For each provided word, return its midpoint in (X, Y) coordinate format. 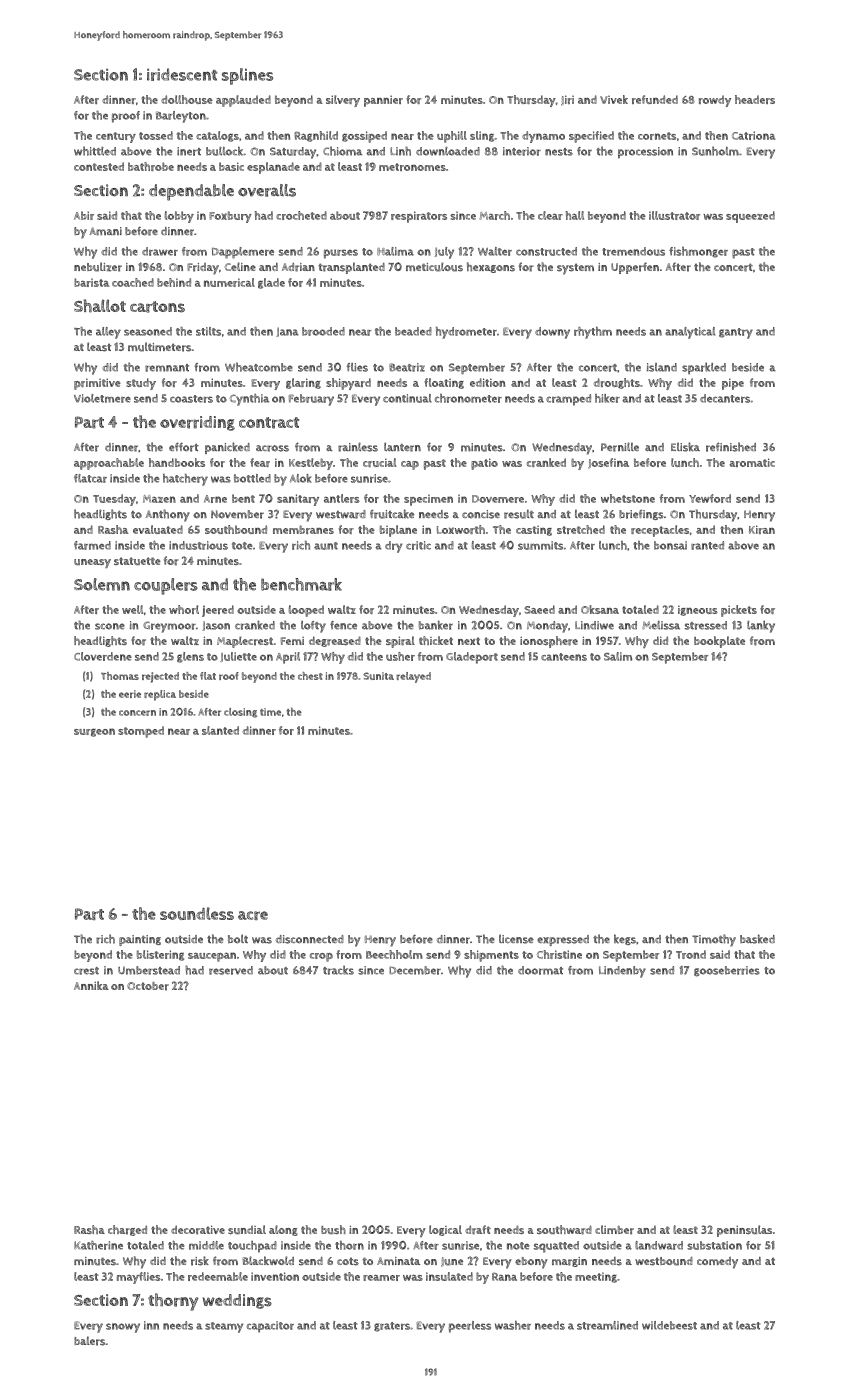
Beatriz (407, 367)
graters (392, 1327)
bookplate (719, 642)
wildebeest (669, 1325)
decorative (198, 1230)
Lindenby (622, 972)
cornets (657, 136)
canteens (564, 657)
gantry (736, 333)
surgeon (94, 732)
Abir (84, 215)
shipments (491, 956)
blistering (160, 955)
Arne (215, 499)
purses (341, 254)
